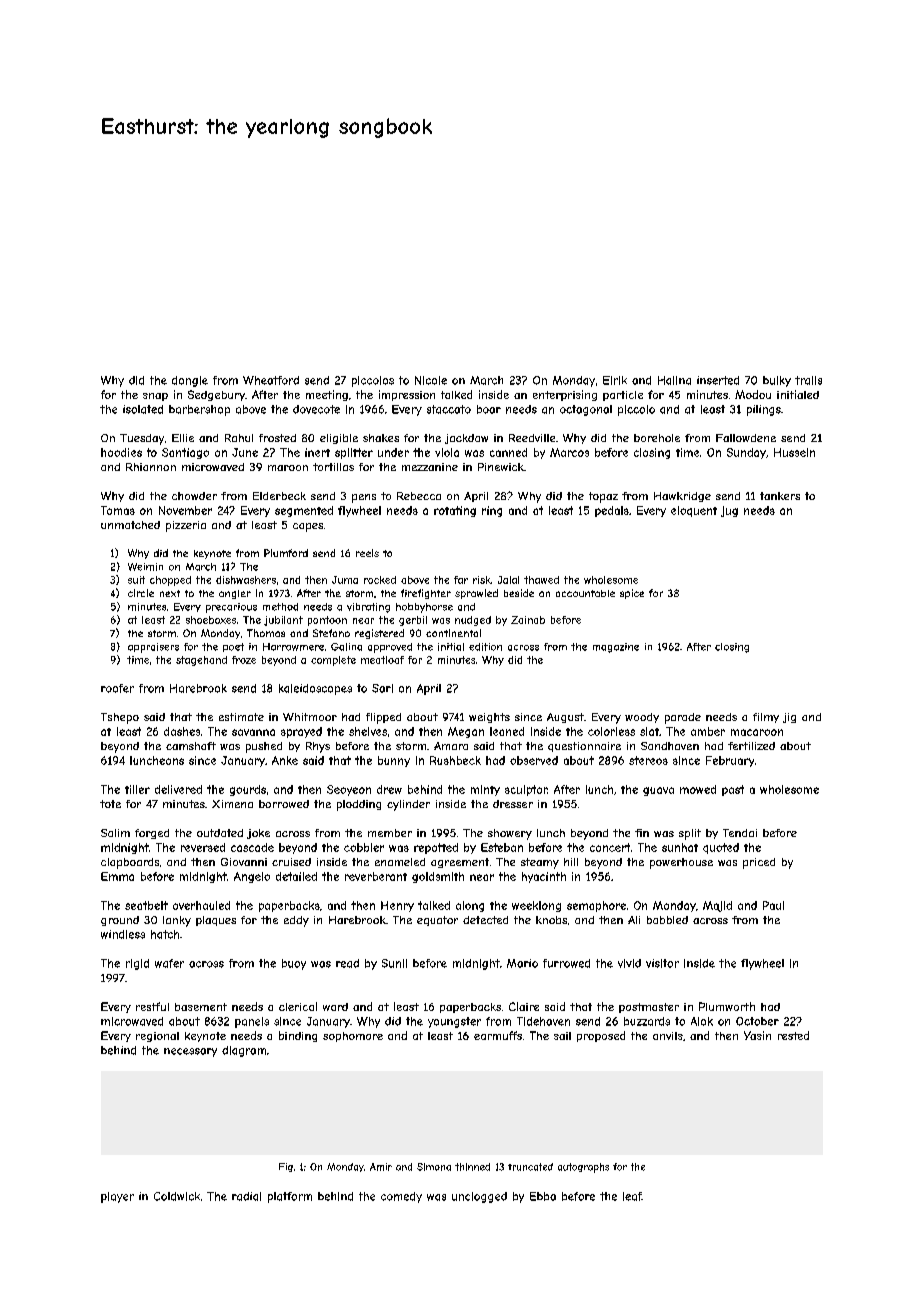 The width and height of the document is (924, 1308). I want to click on overhauled, so click(201, 905).
